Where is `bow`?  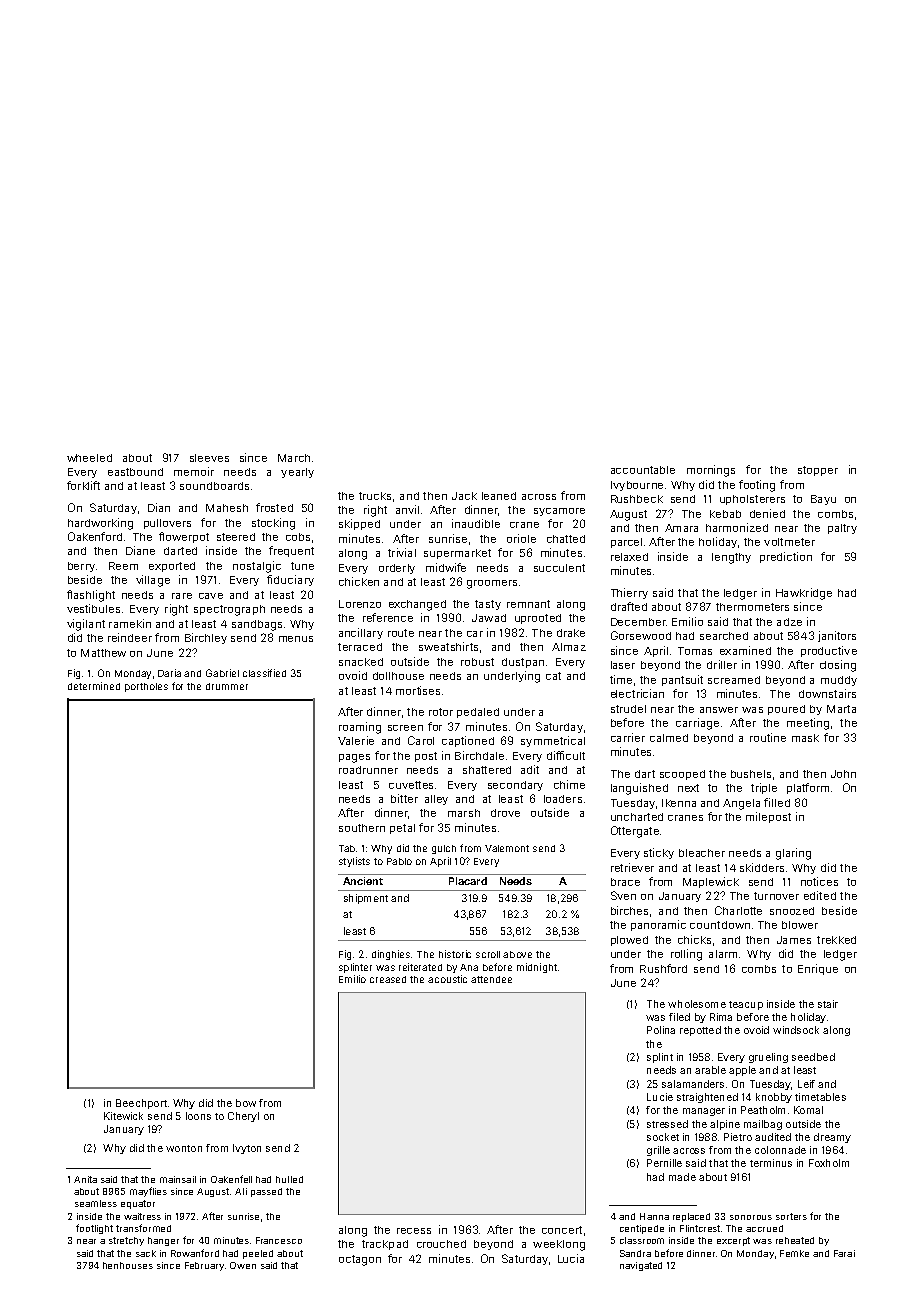 bow is located at coordinates (246, 1103).
